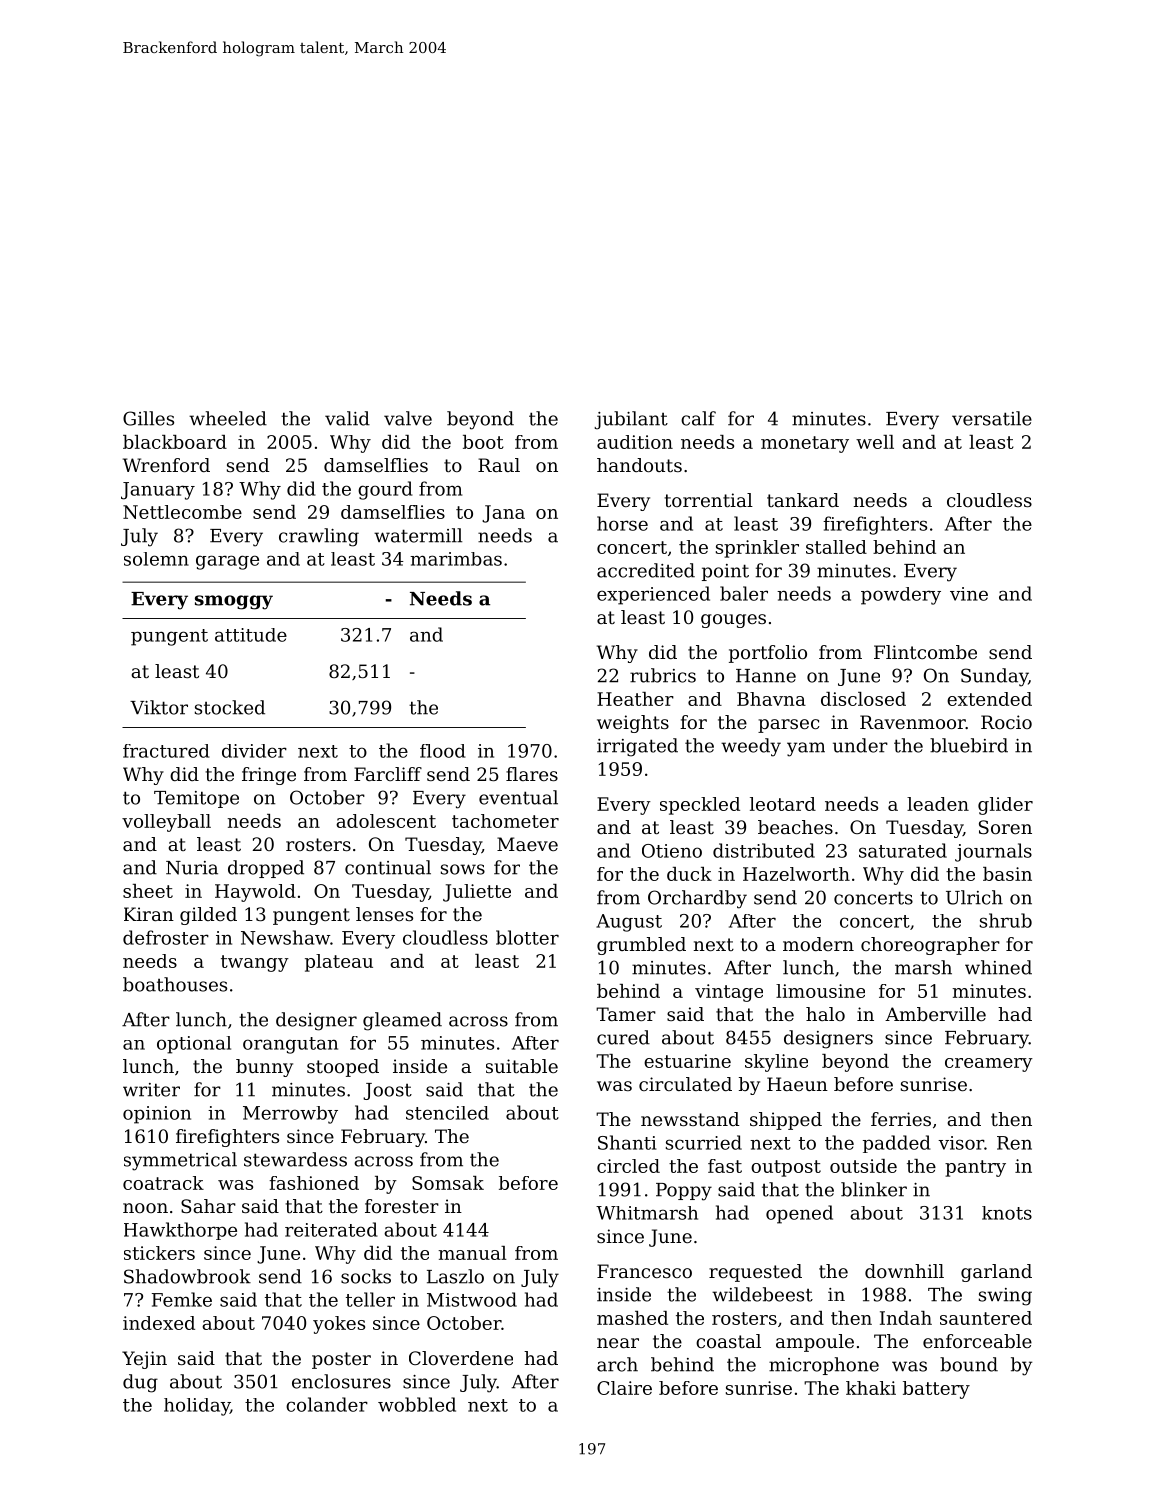  I want to click on scurried, so click(704, 1142).
